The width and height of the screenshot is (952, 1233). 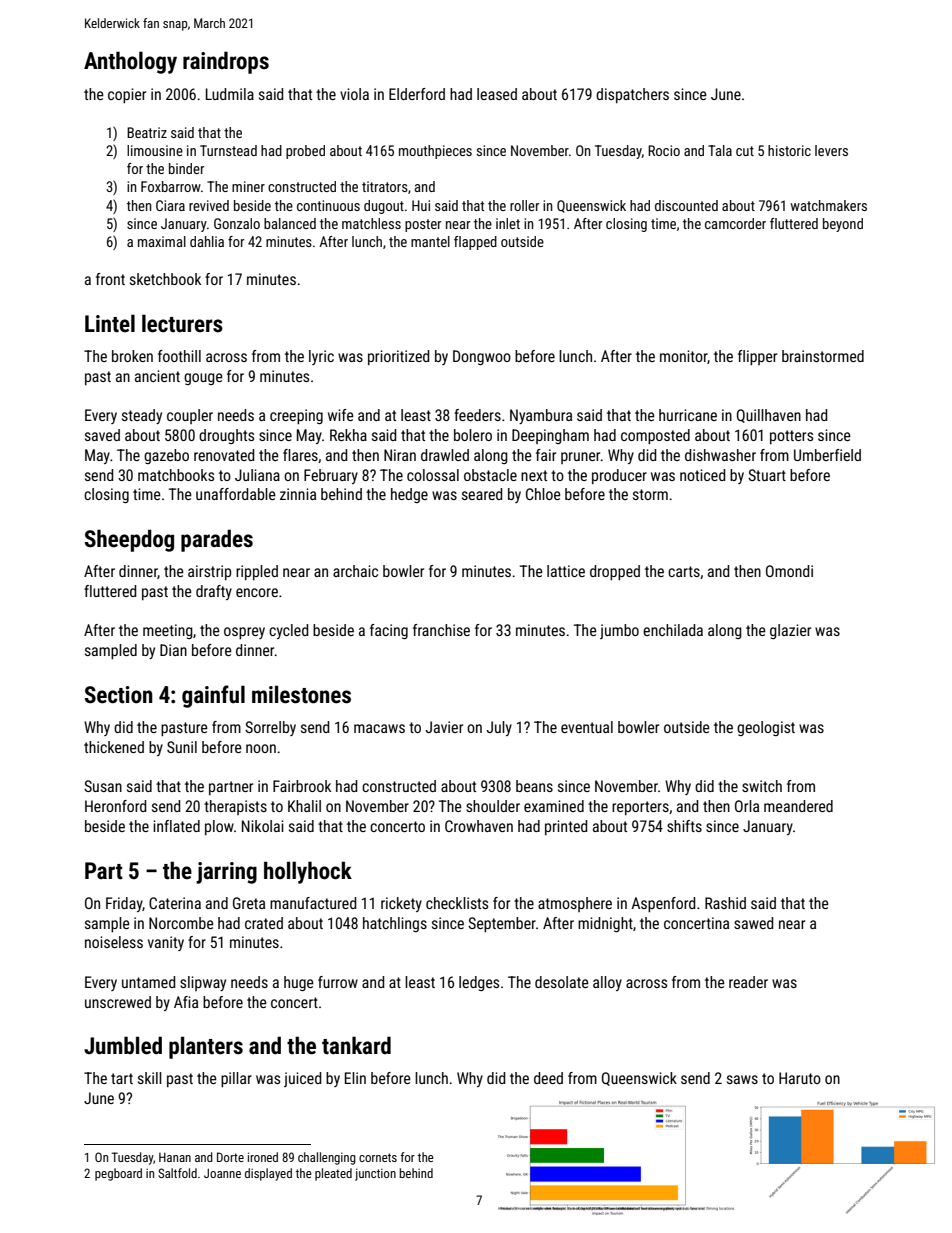 What do you see at coordinates (147, 132) in the screenshot?
I see `Beatriz` at bounding box center [147, 132].
